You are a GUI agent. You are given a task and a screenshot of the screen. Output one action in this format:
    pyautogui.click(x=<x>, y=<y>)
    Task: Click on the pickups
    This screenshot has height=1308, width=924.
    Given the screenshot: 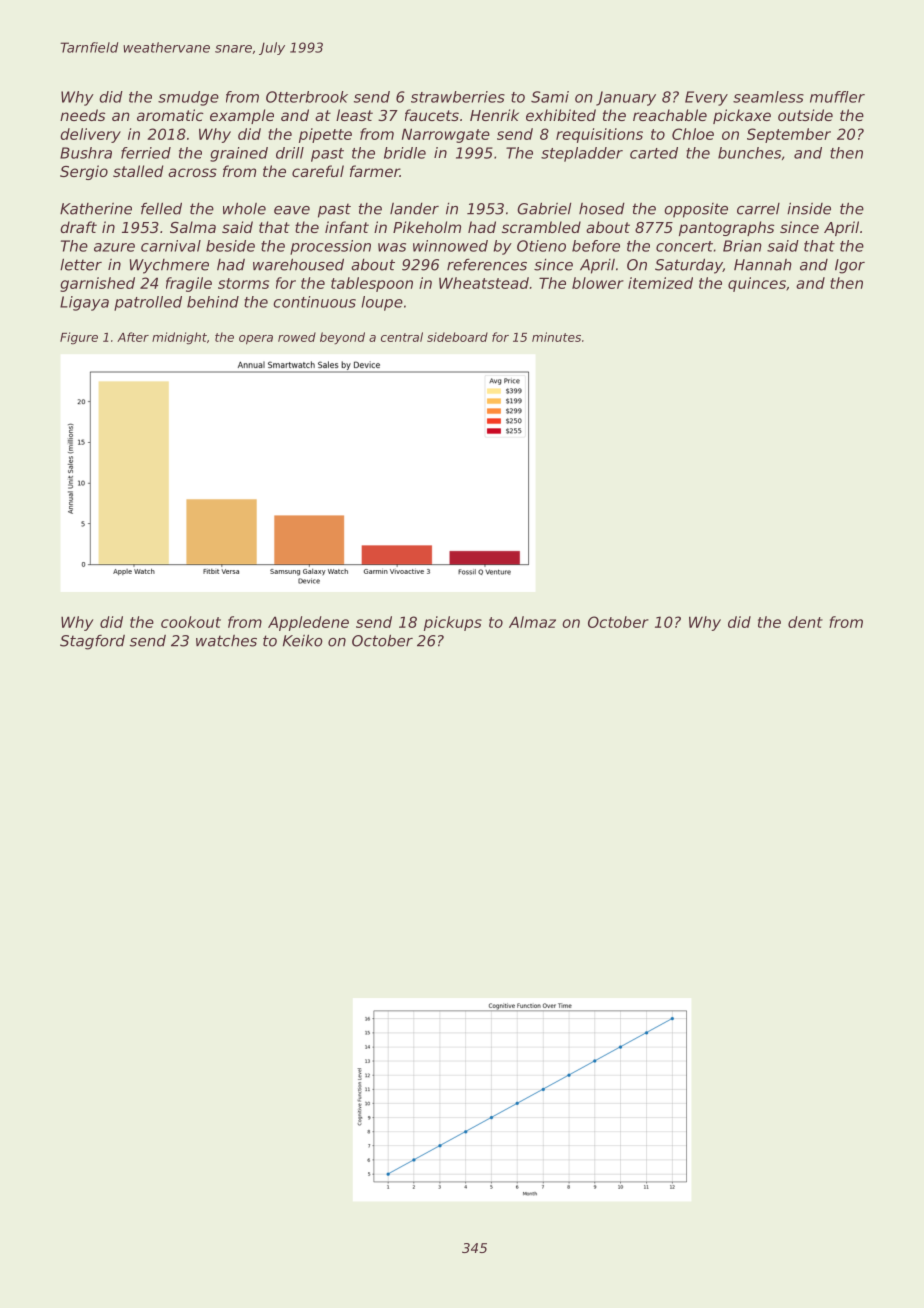 What is the action you would take?
    pyautogui.click(x=453, y=623)
